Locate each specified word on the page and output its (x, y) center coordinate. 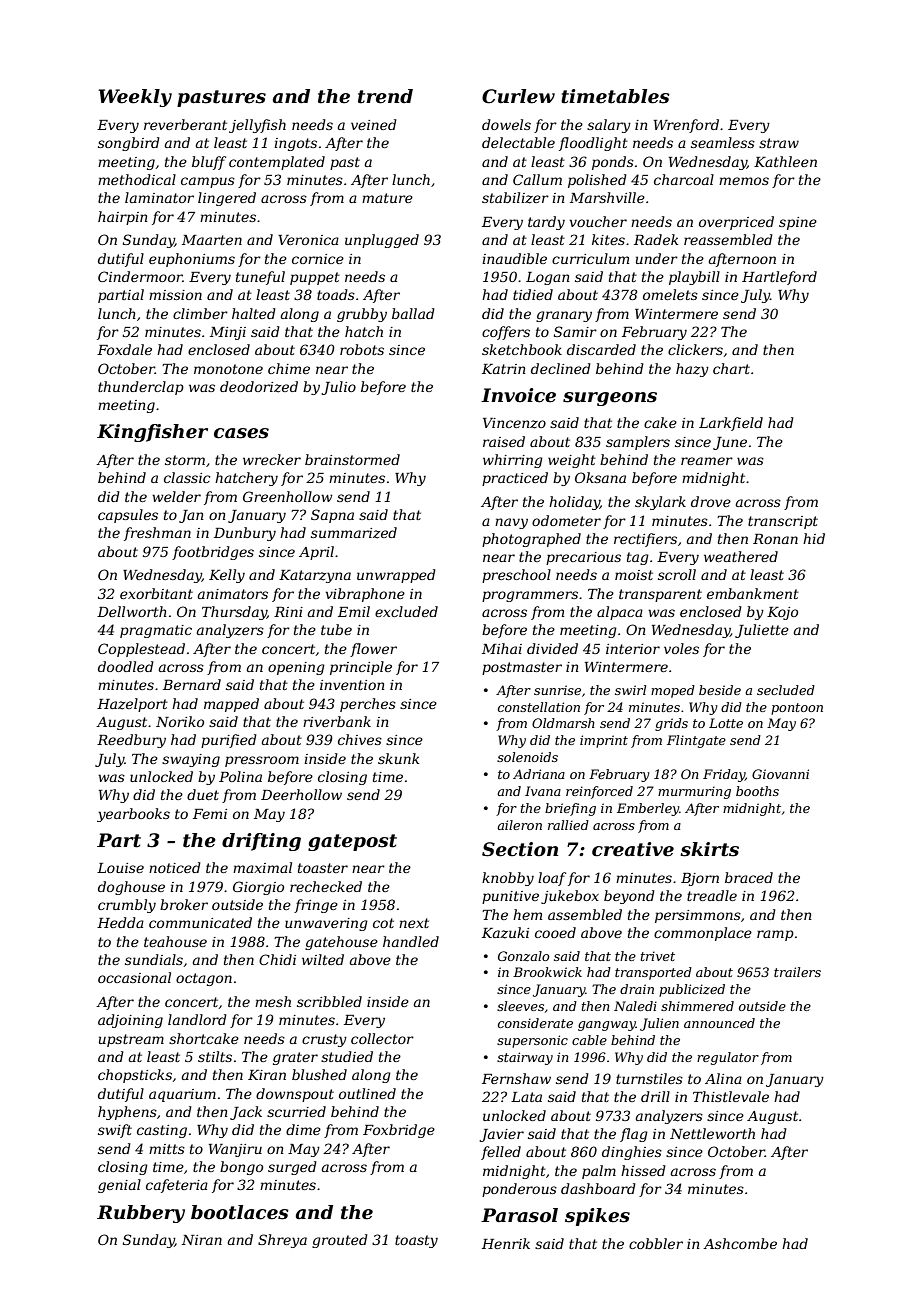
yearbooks (133, 815)
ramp (775, 935)
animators (233, 594)
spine (798, 223)
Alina (723, 1078)
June (730, 443)
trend (385, 96)
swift (115, 1131)
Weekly (135, 98)
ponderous (519, 1190)
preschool (516, 576)
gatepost (352, 842)
